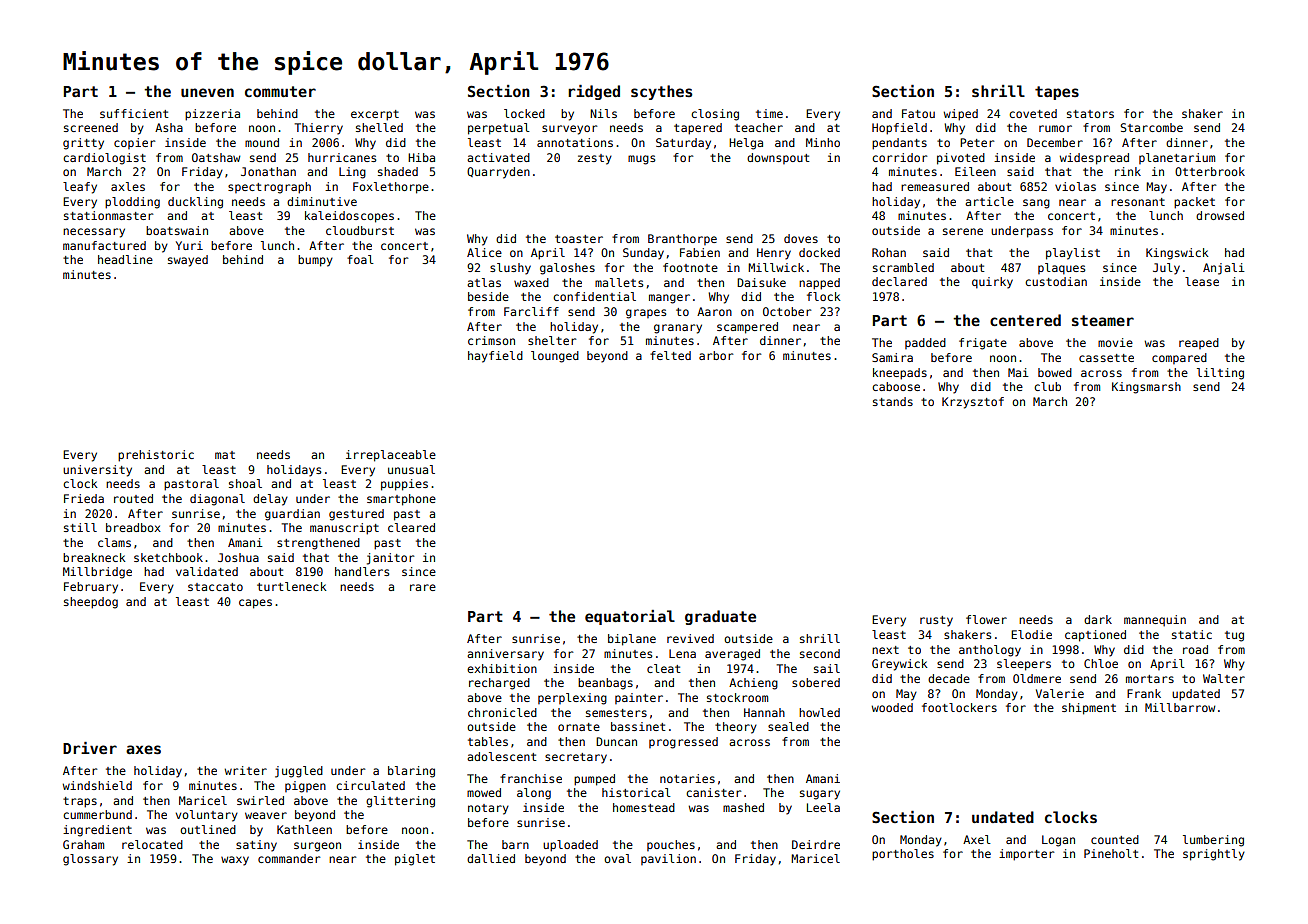  What do you see at coordinates (269, 188) in the screenshot?
I see `spectrograph` at bounding box center [269, 188].
